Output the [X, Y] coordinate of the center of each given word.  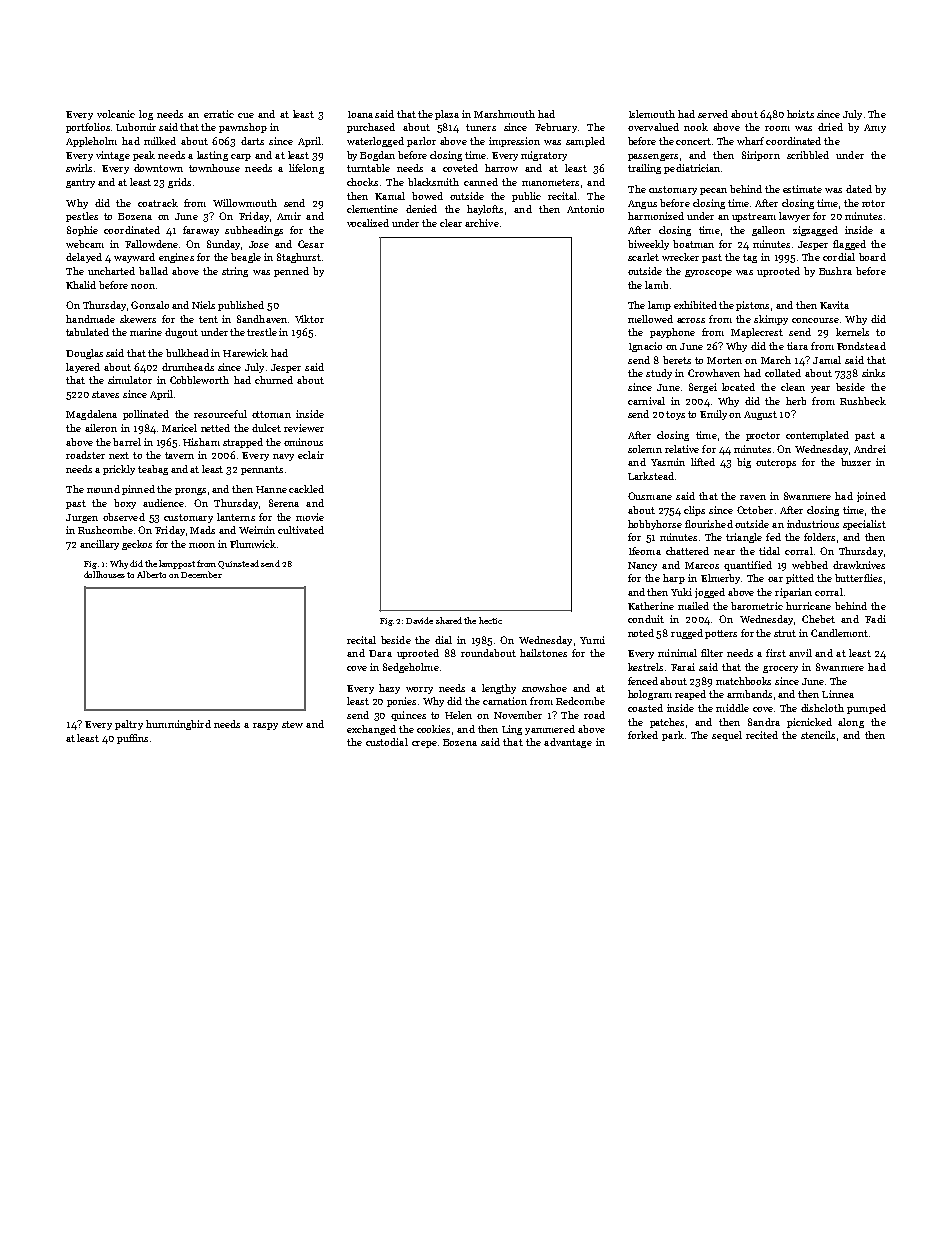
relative [682, 449]
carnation [505, 701]
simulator [130, 380]
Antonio [585, 209]
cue [246, 115]
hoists [800, 114]
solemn [645, 449]
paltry [129, 725]
